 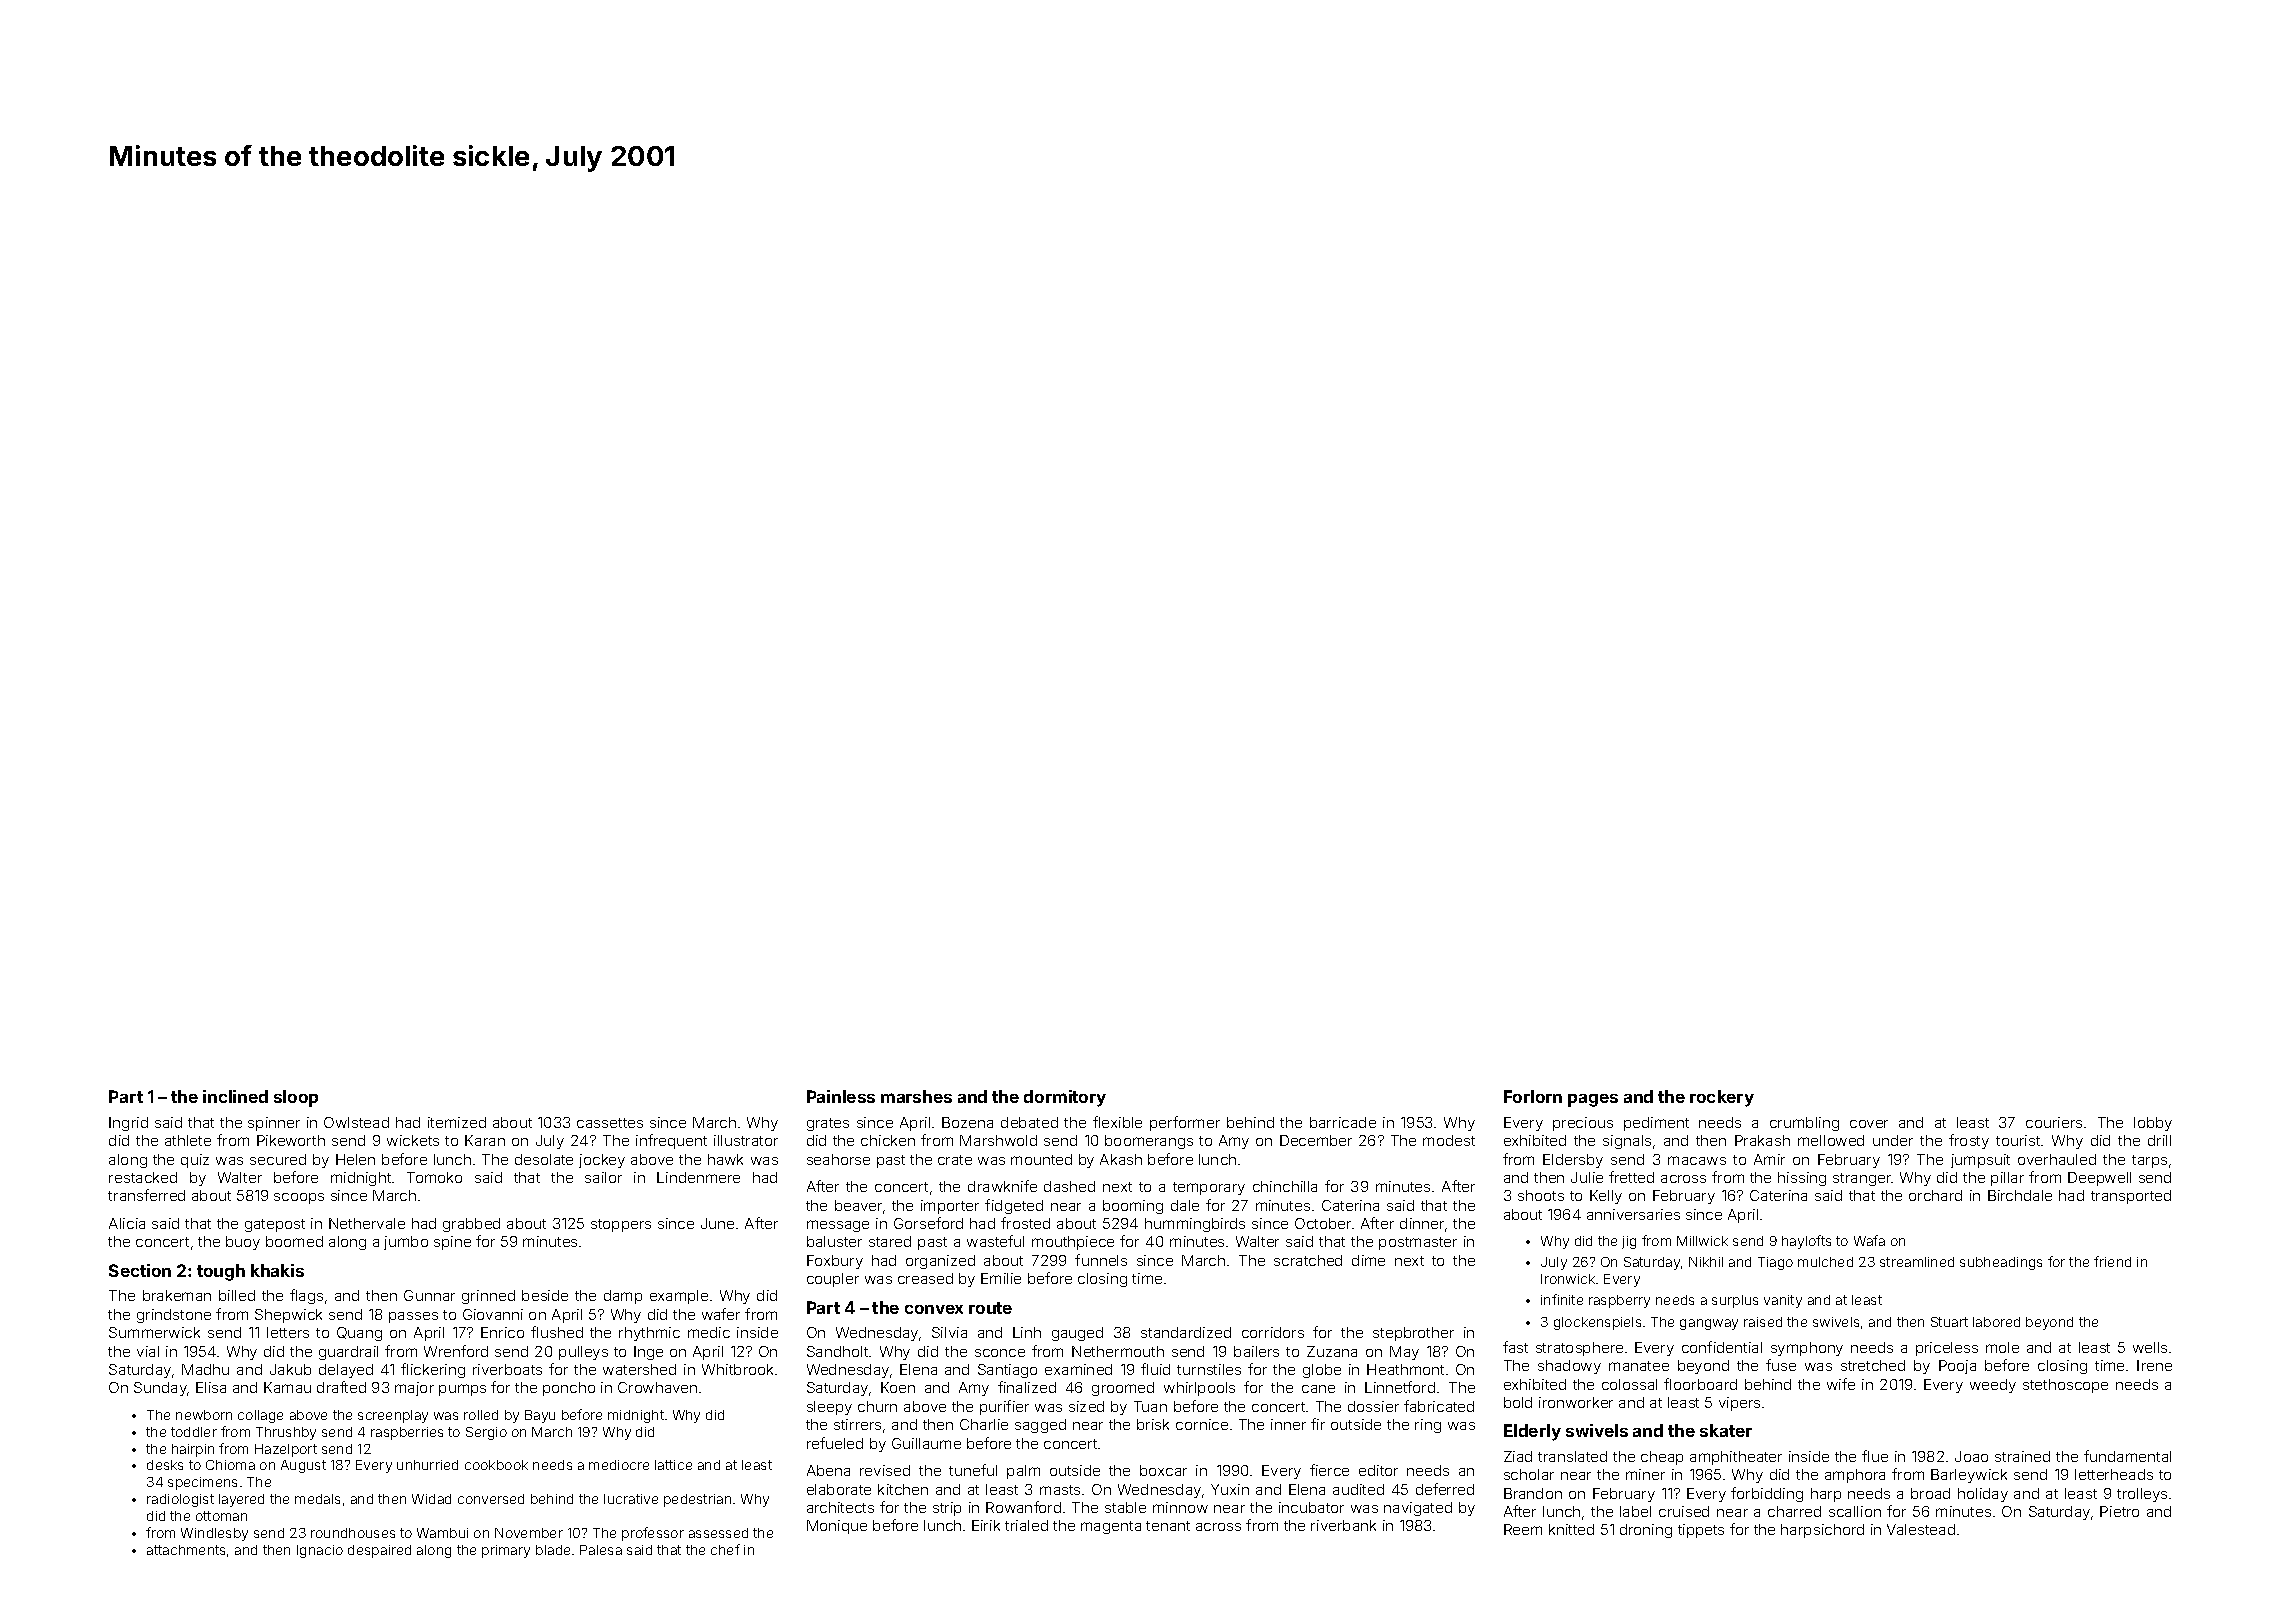 I want to click on sloop, so click(x=296, y=1098).
